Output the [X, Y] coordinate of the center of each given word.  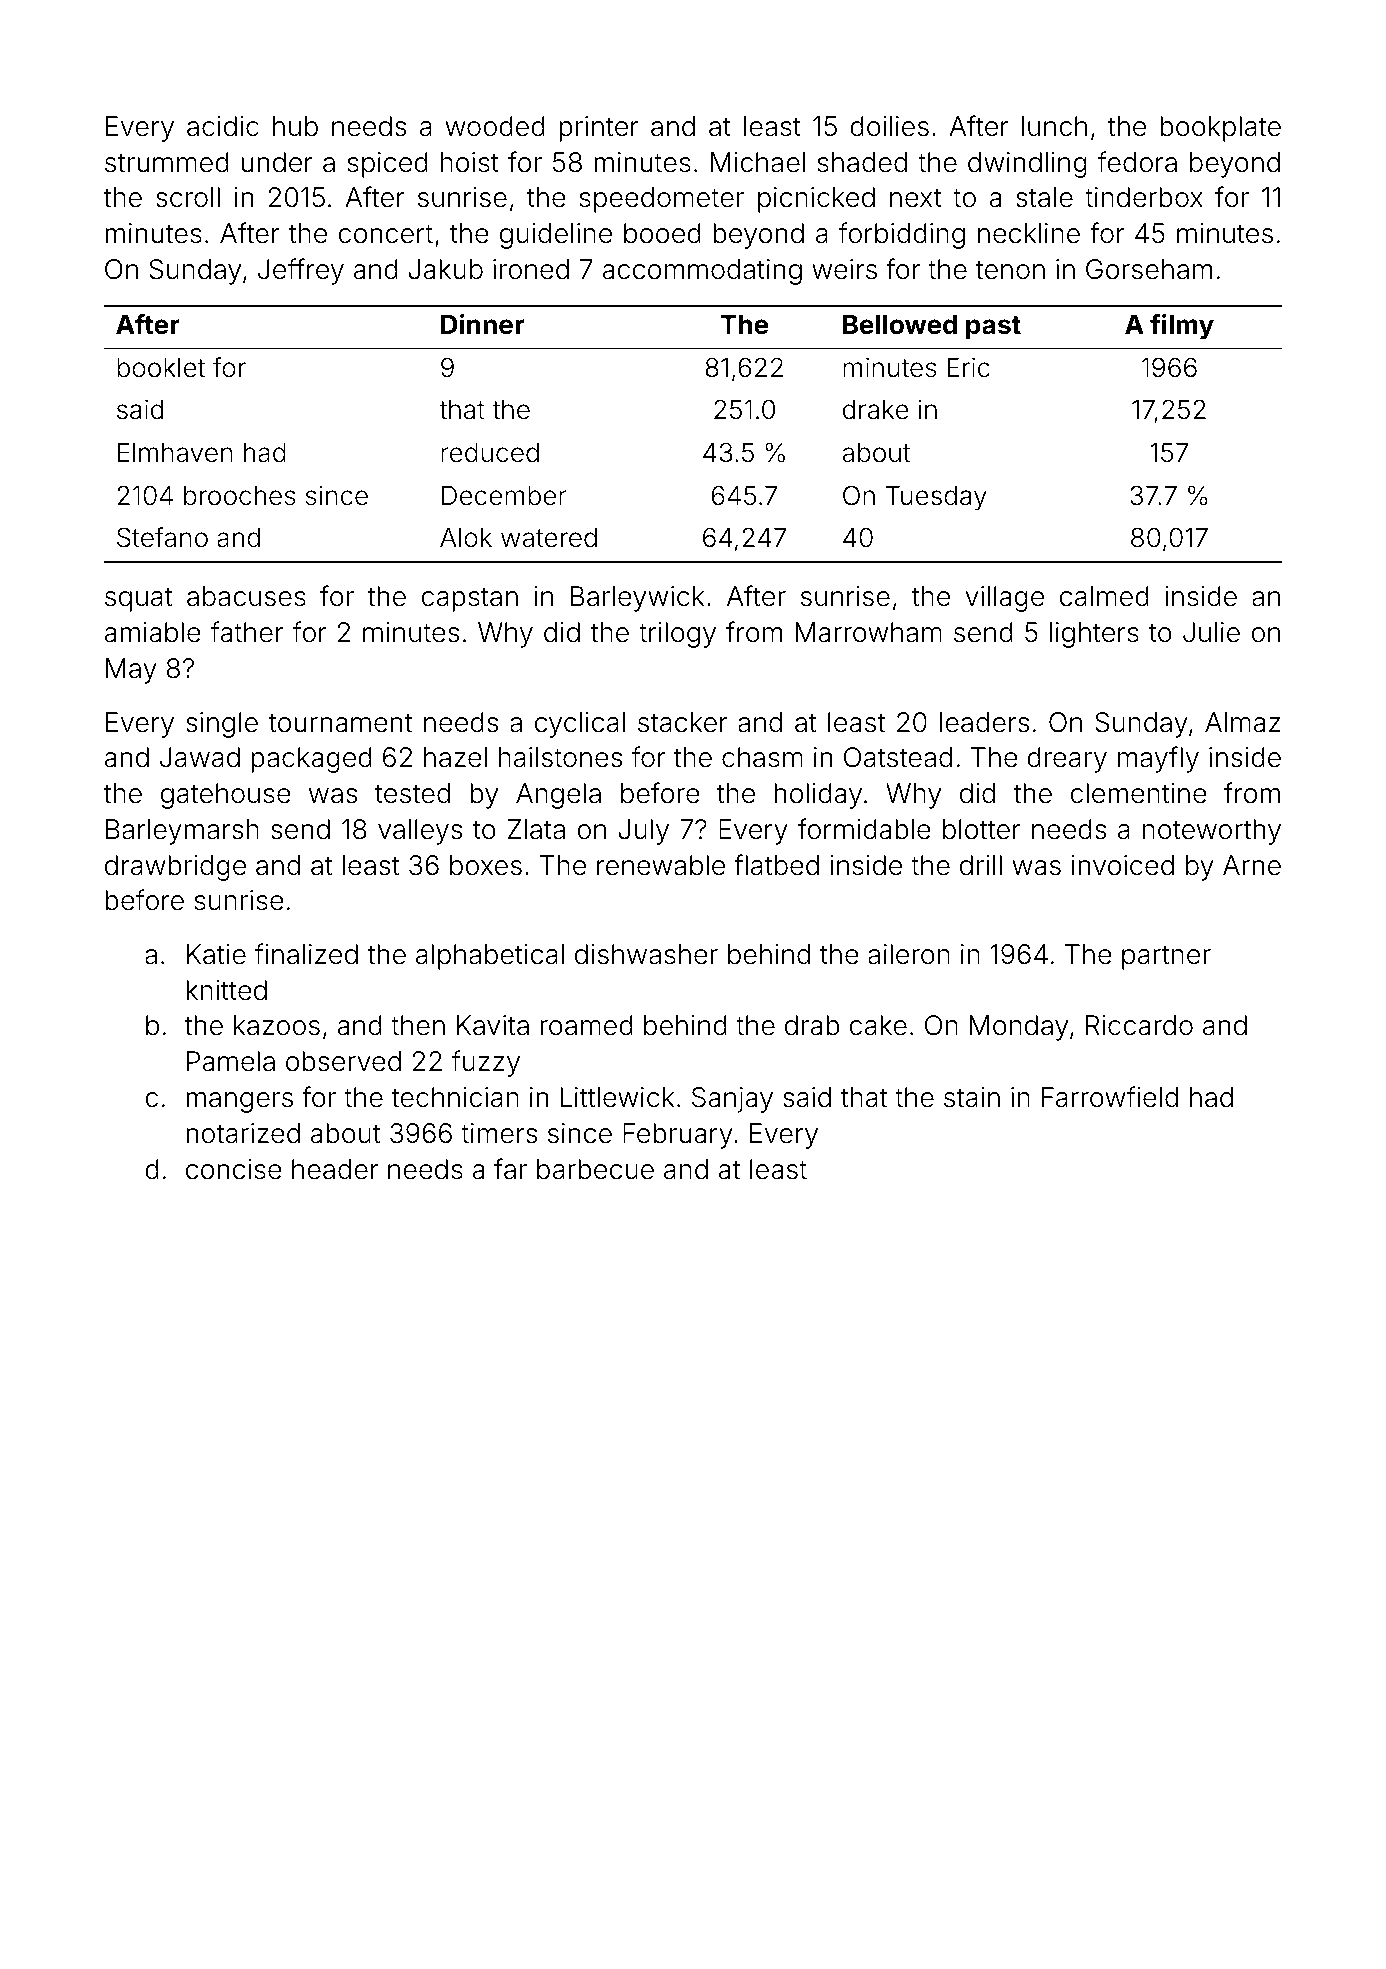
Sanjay [732, 1100]
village [1004, 599]
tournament [340, 723]
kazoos [277, 1025]
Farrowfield [1110, 1097]
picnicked [816, 200]
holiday [818, 796]
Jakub [446, 269]
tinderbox [1144, 197]
